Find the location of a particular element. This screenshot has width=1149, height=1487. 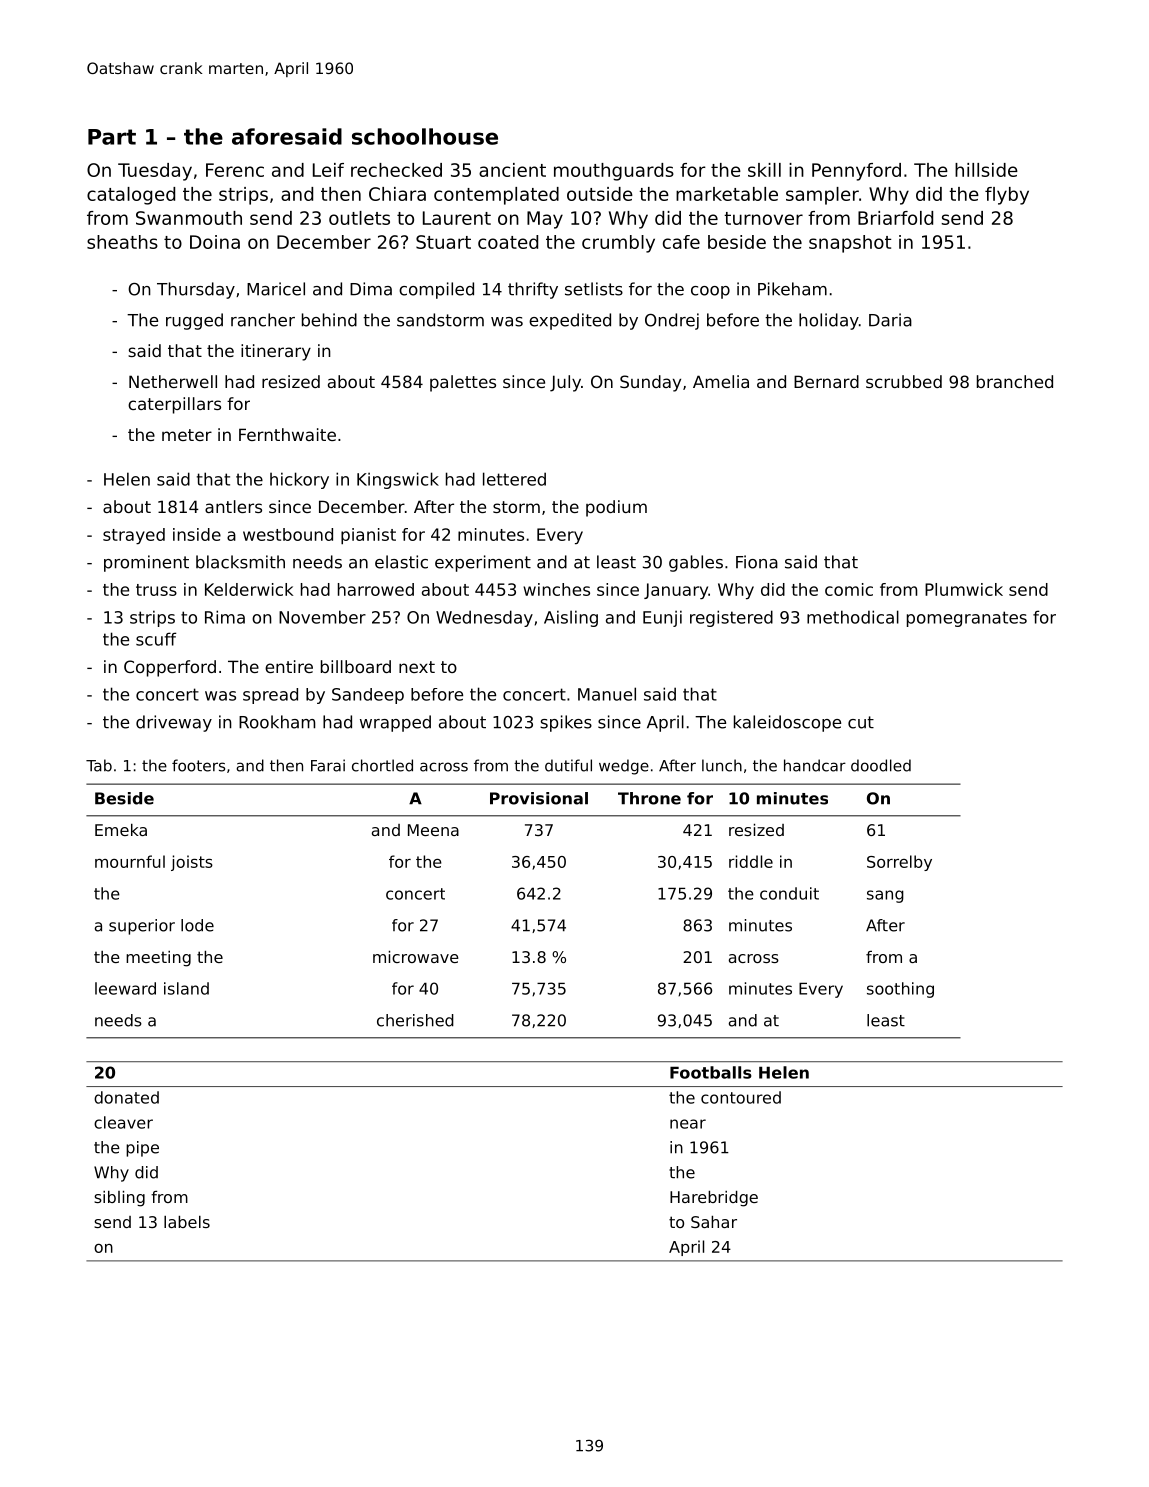

crumbly is located at coordinates (618, 244).
